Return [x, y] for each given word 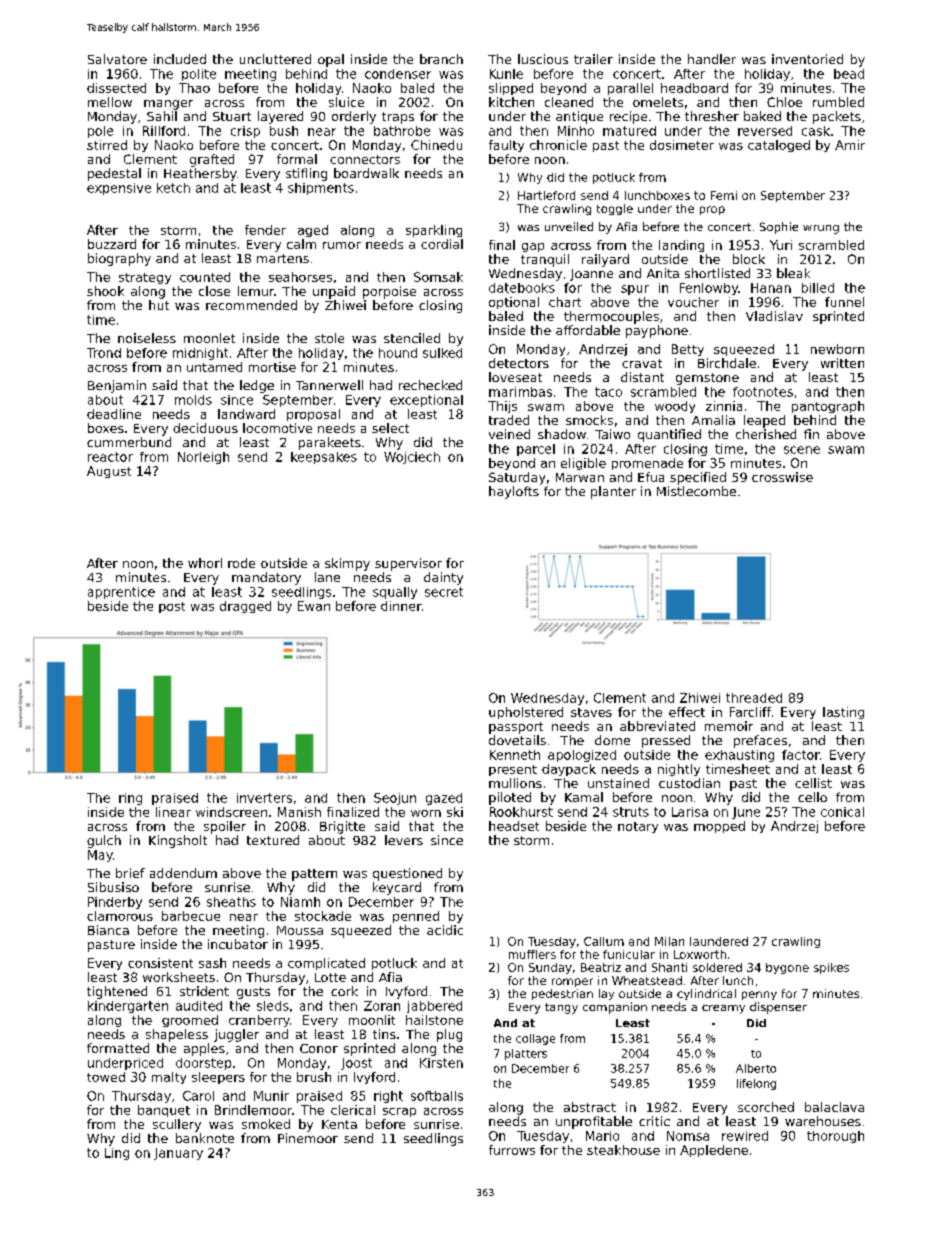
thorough [835, 1137]
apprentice [121, 593]
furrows [512, 1150]
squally [395, 593]
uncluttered [275, 59]
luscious [543, 59]
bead [849, 74]
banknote [205, 1138]
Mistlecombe [696, 491]
